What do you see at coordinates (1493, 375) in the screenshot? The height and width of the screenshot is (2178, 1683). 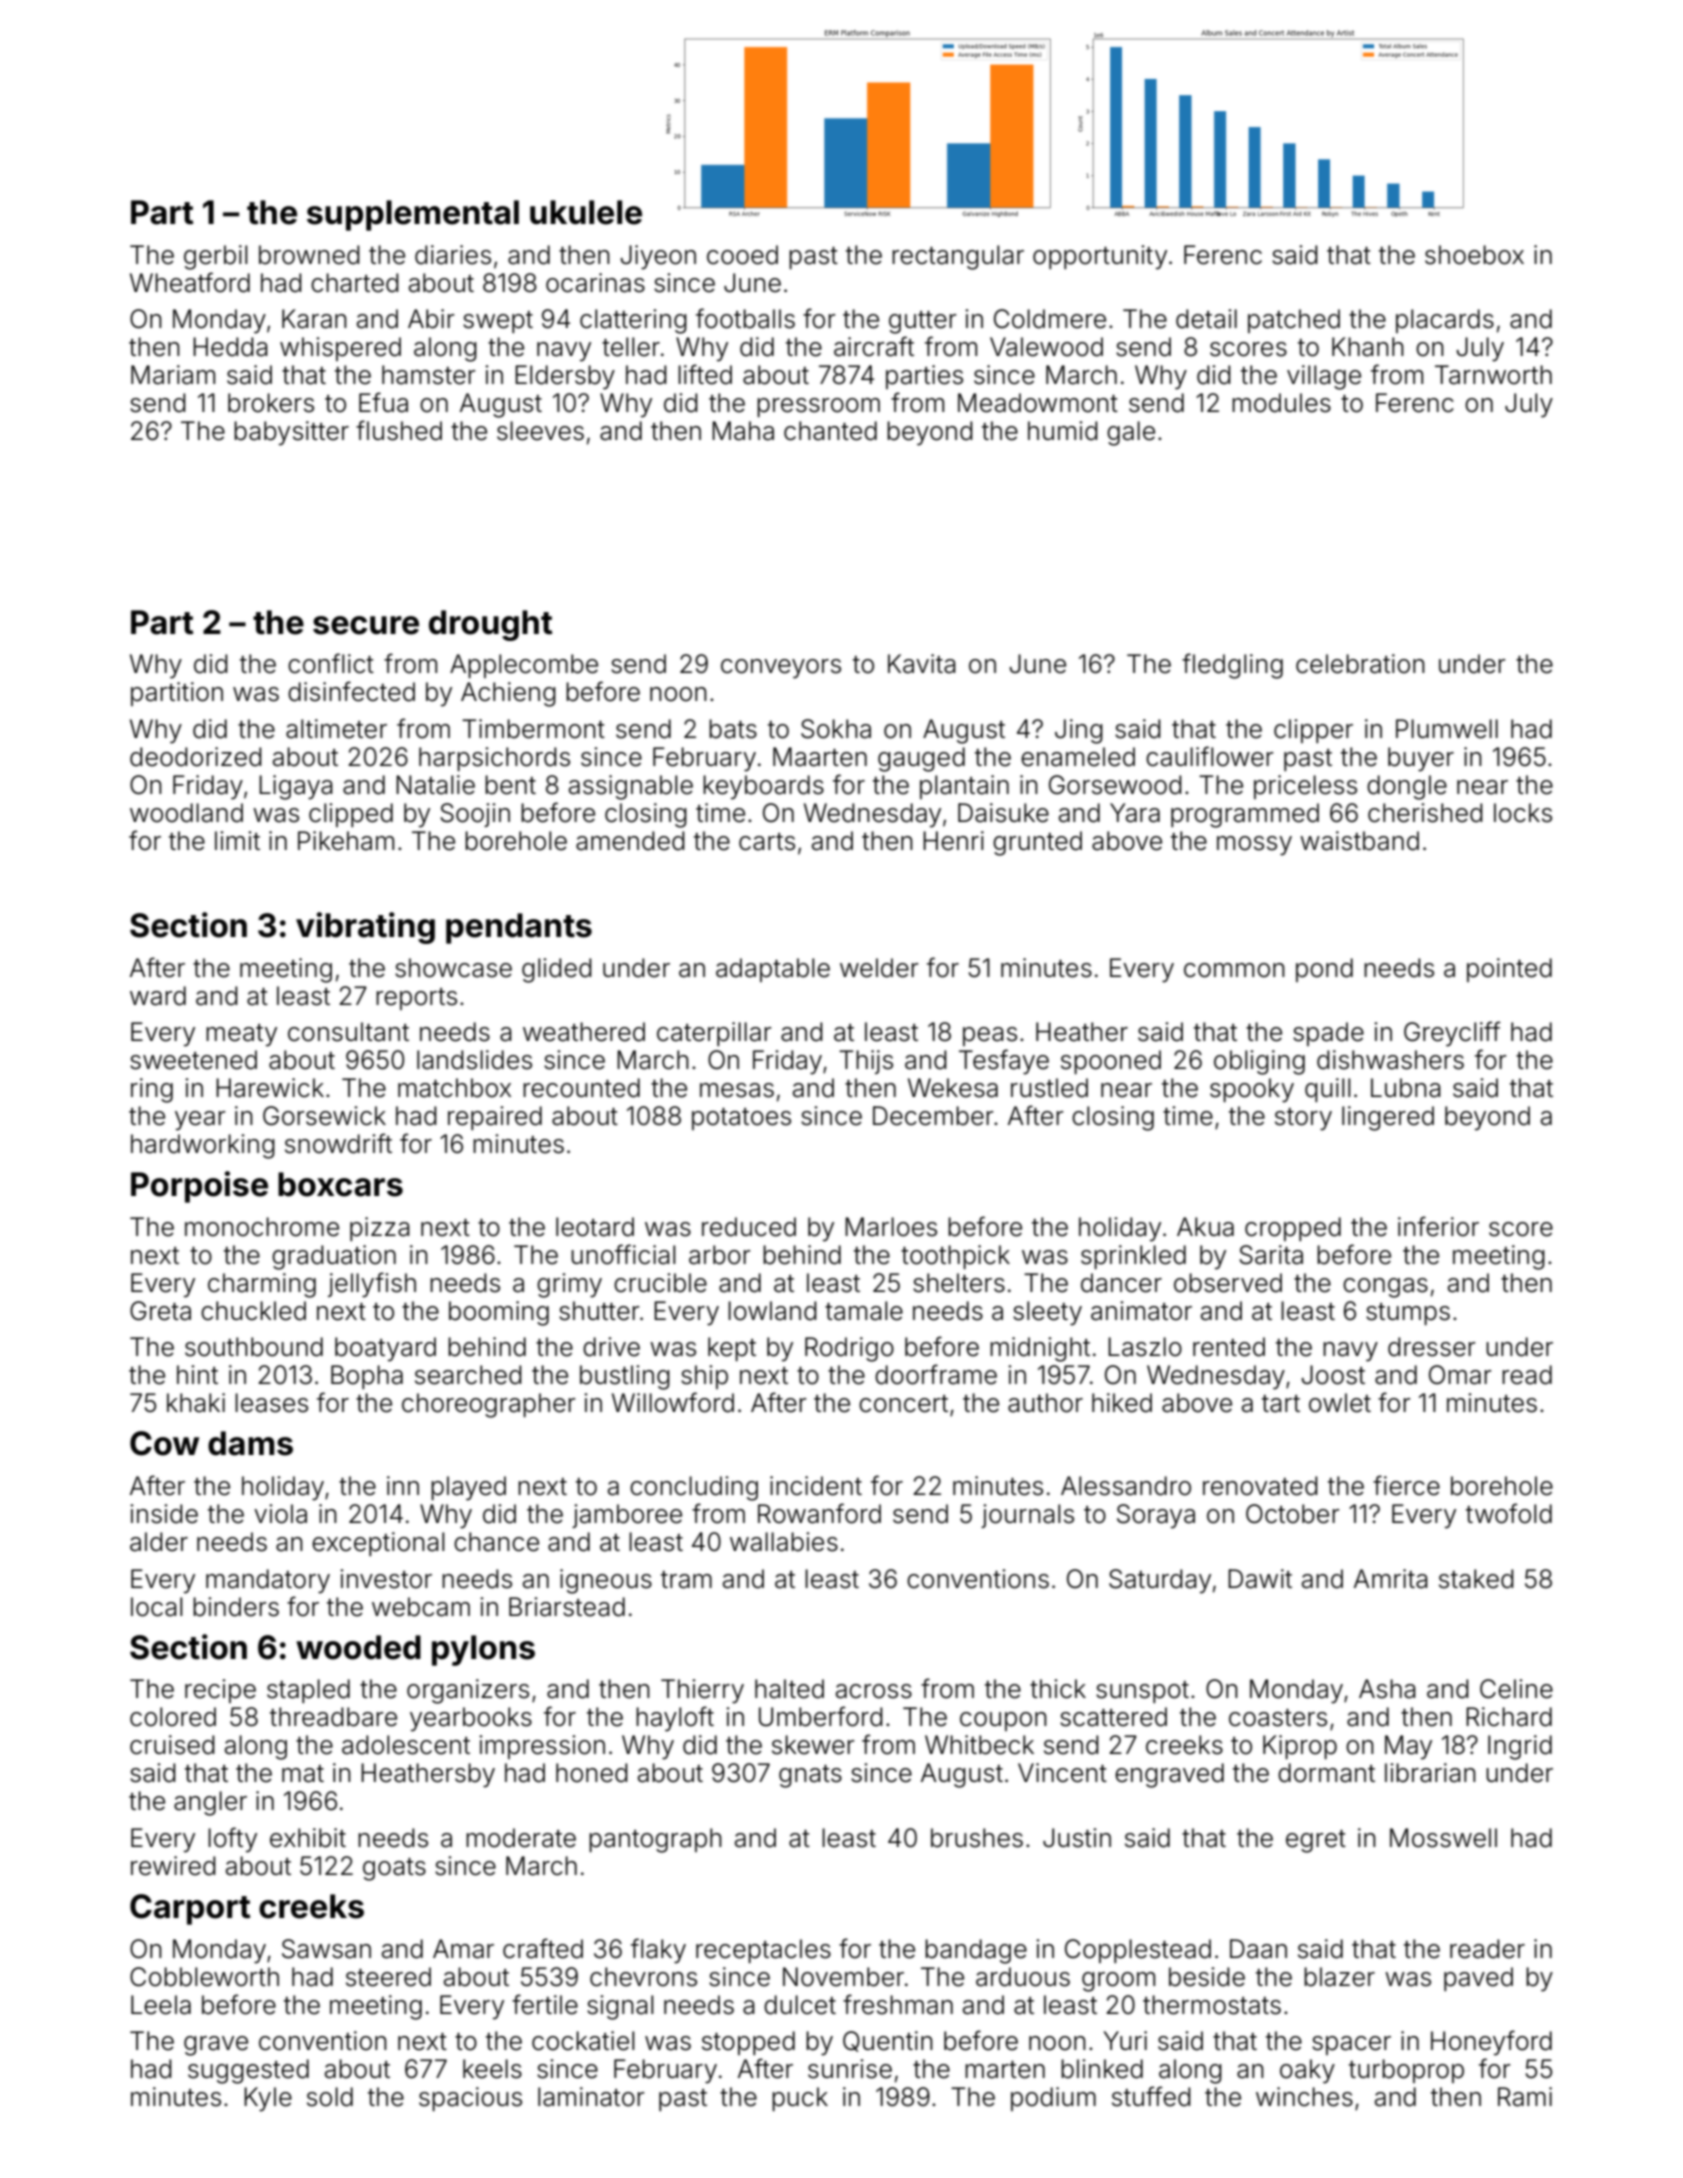 I see `Tarnworth` at bounding box center [1493, 375].
